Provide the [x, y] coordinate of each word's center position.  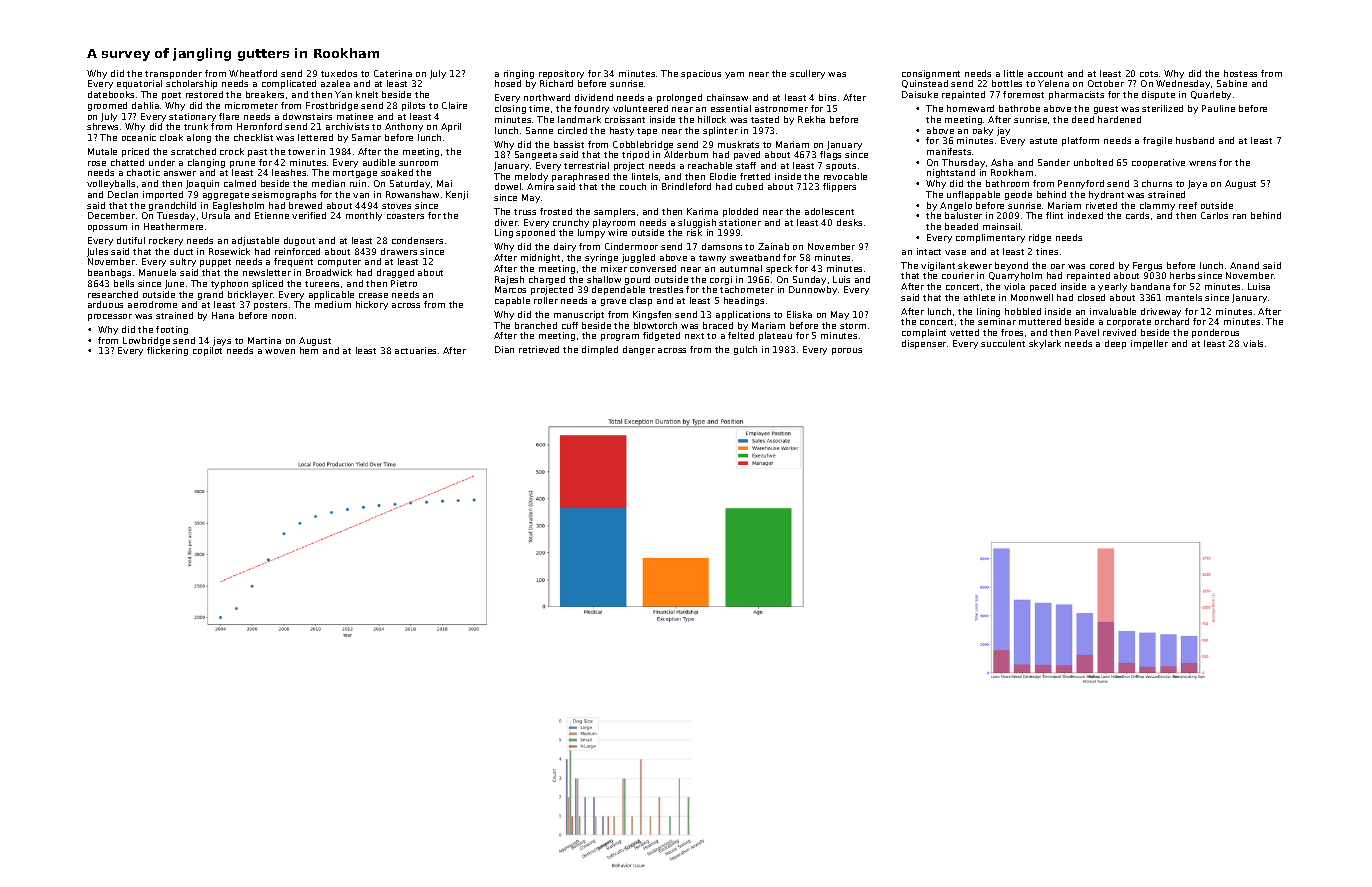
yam [734, 75]
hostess [1240, 73]
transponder [173, 74]
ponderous [1215, 333]
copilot [207, 351]
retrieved [539, 349]
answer [180, 173]
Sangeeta [536, 155]
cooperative [1158, 163]
